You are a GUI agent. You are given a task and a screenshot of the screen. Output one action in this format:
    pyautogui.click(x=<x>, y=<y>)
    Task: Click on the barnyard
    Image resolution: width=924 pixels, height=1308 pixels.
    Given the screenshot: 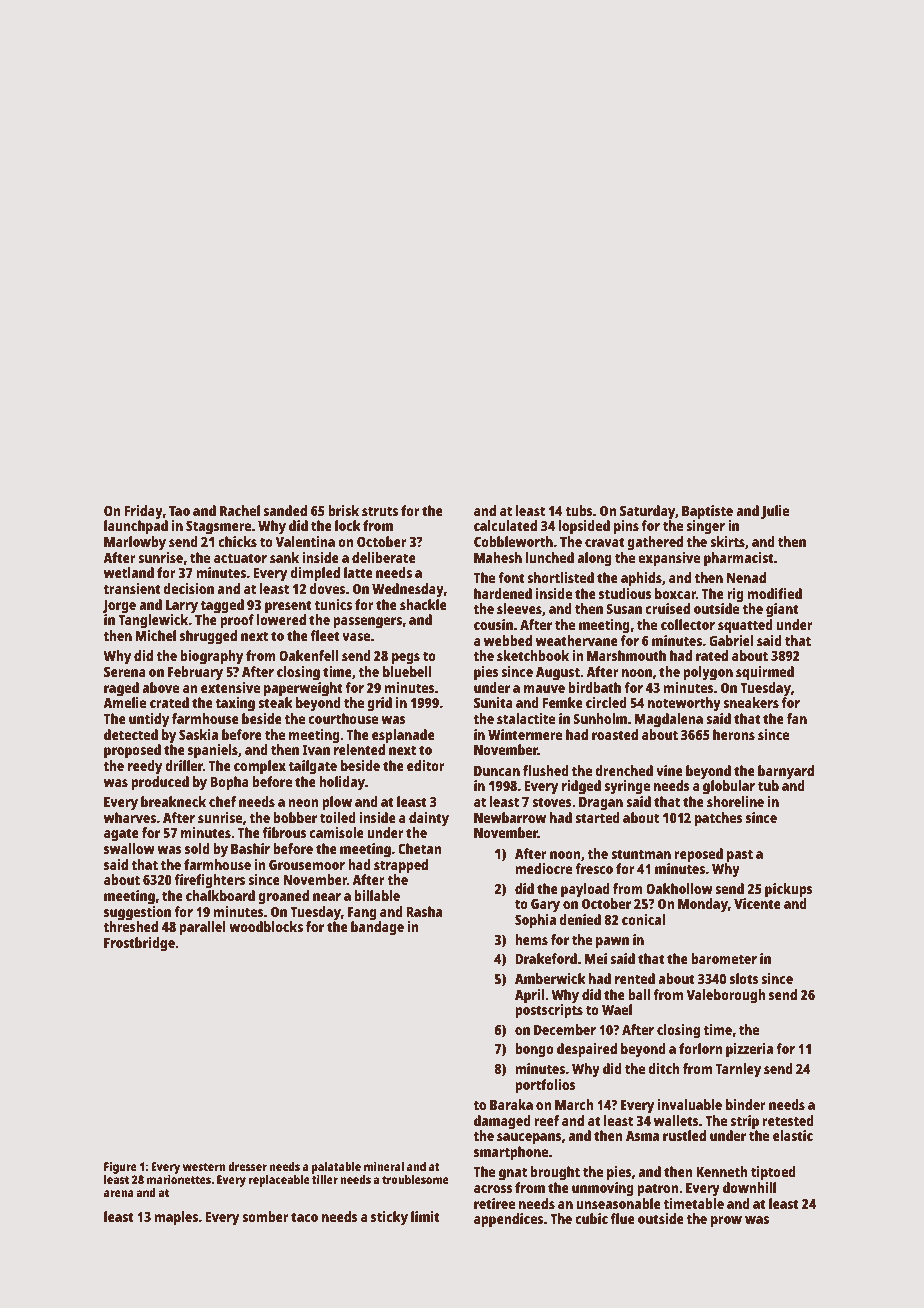 What is the action you would take?
    pyautogui.click(x=786, y=772)
